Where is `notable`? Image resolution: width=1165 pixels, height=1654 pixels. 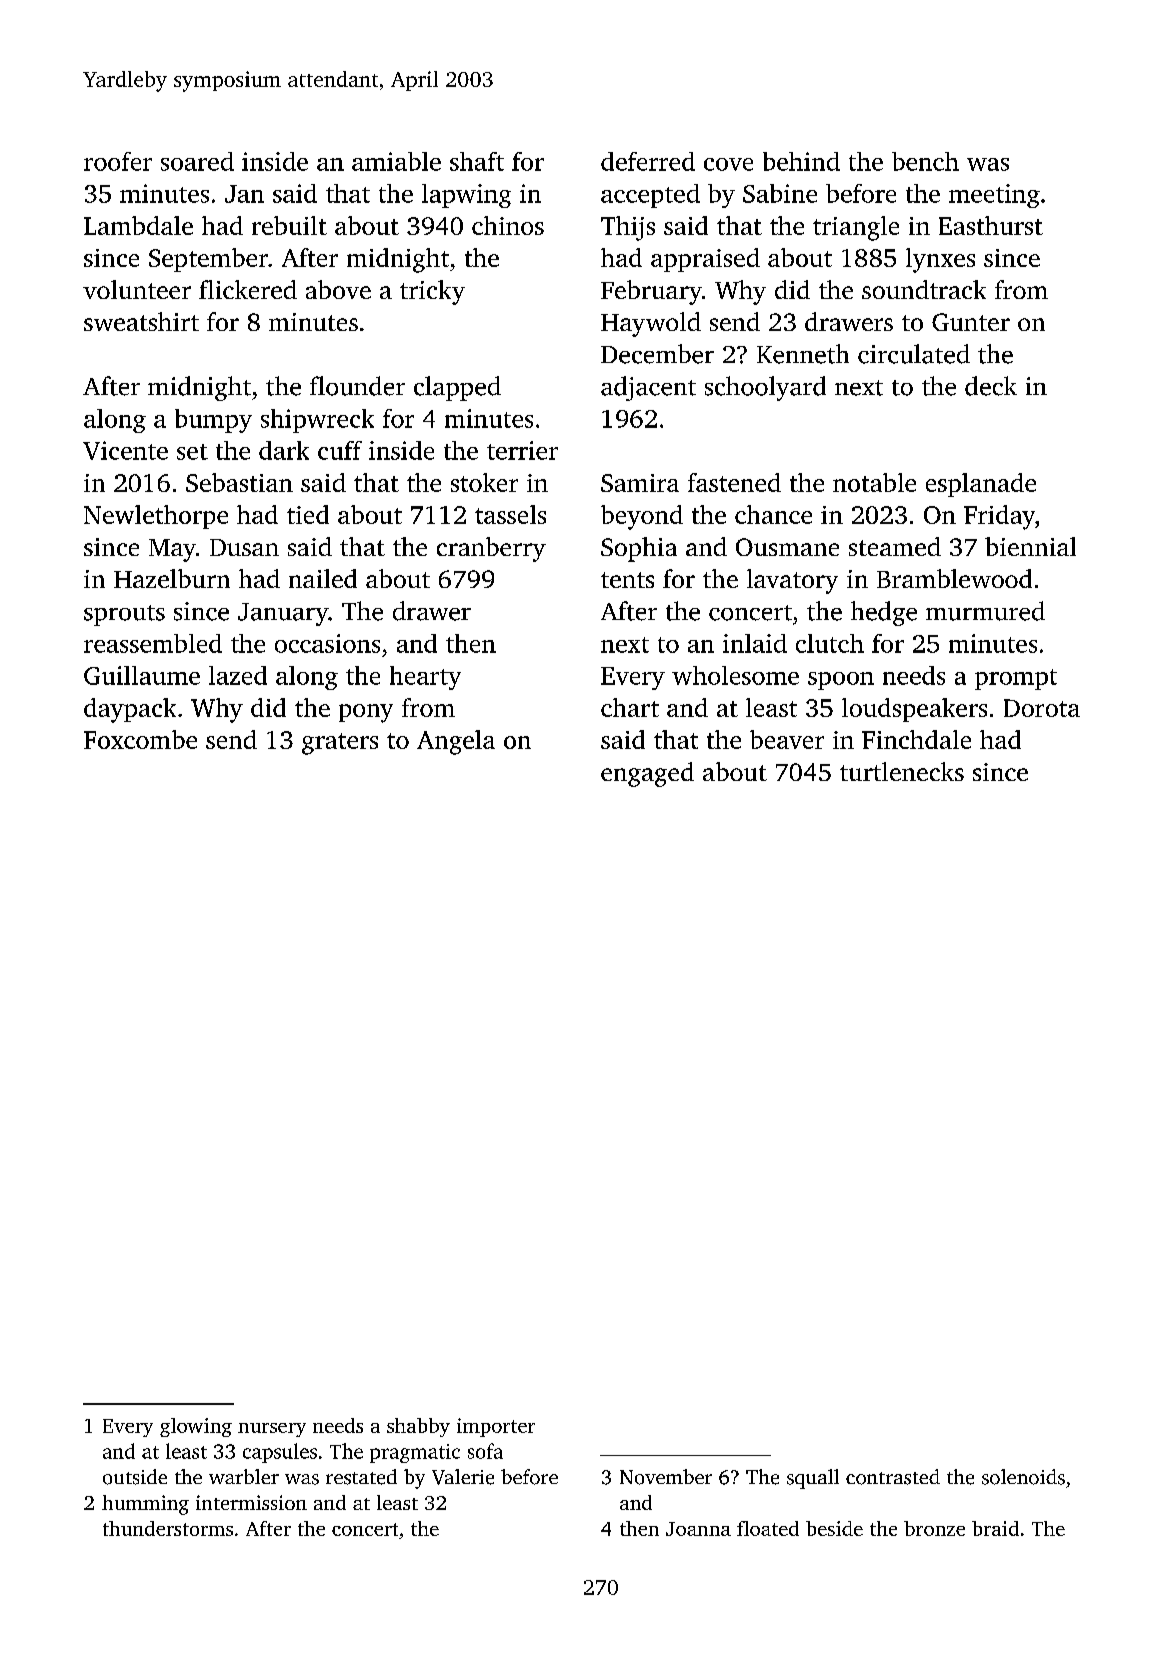
notable is located at coordinates (874, 482).
